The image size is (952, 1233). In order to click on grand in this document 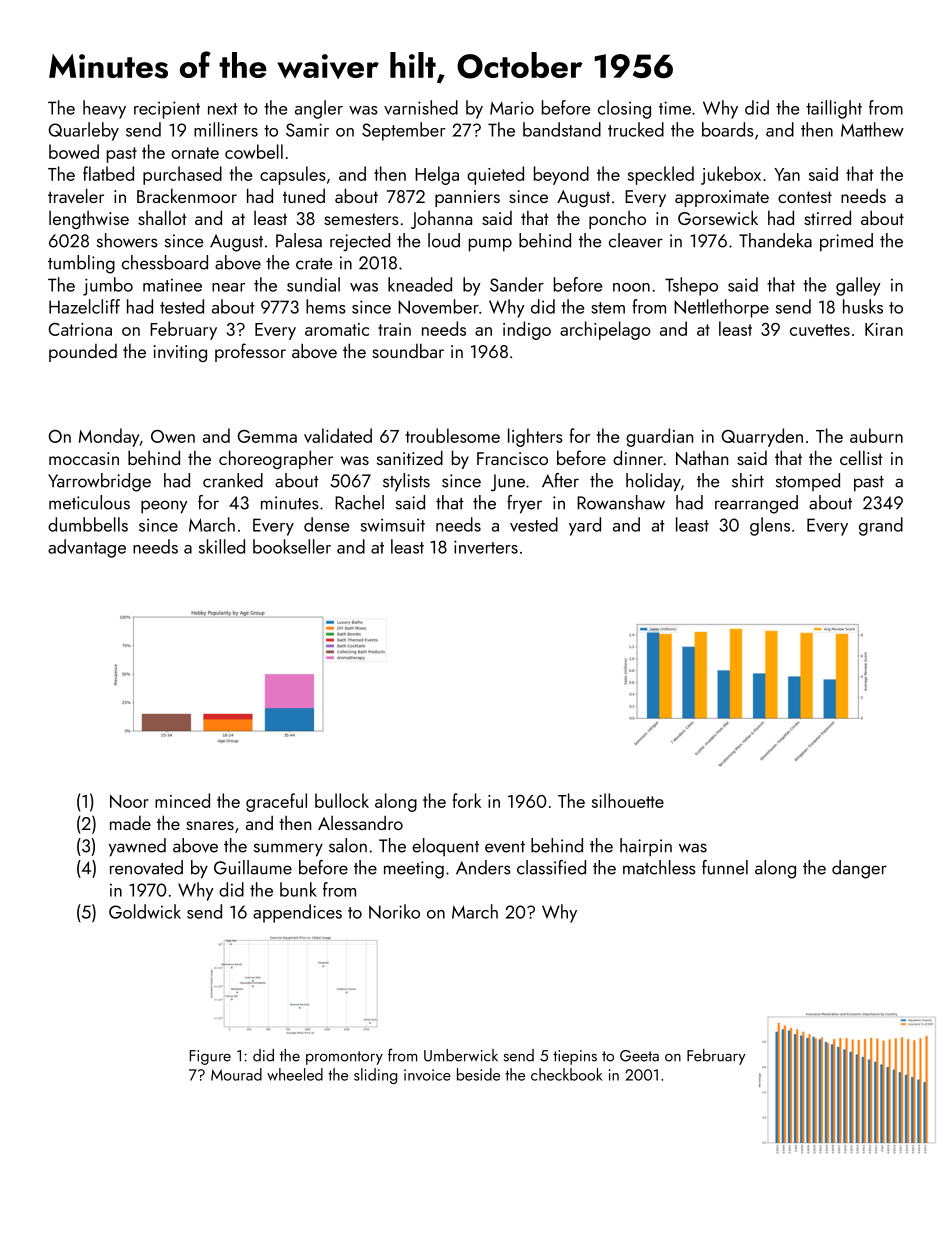, I will do `click(881, 526)`.
